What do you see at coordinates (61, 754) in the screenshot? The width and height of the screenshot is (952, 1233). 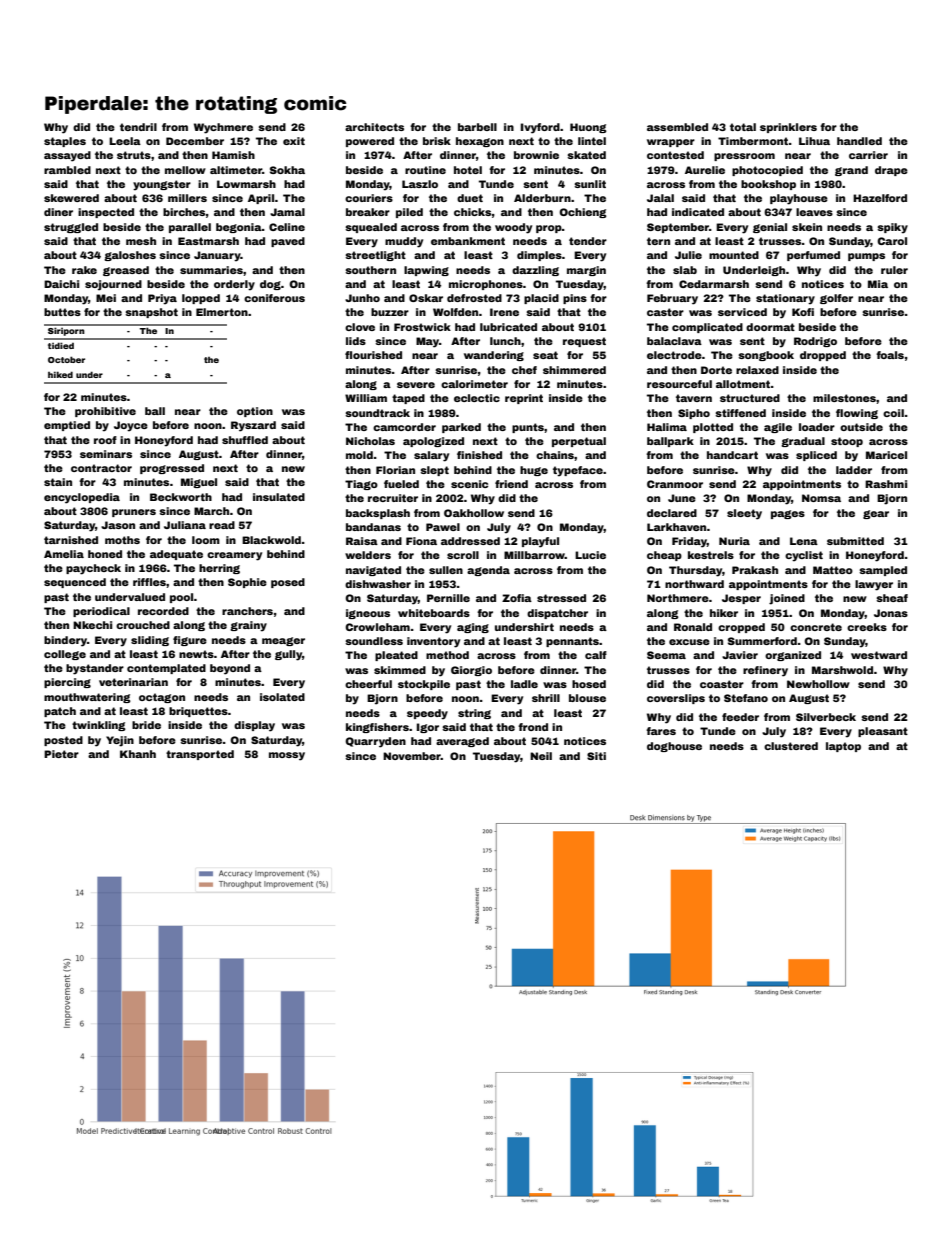 I see `Pieter` at bounding box center [61, 754].
